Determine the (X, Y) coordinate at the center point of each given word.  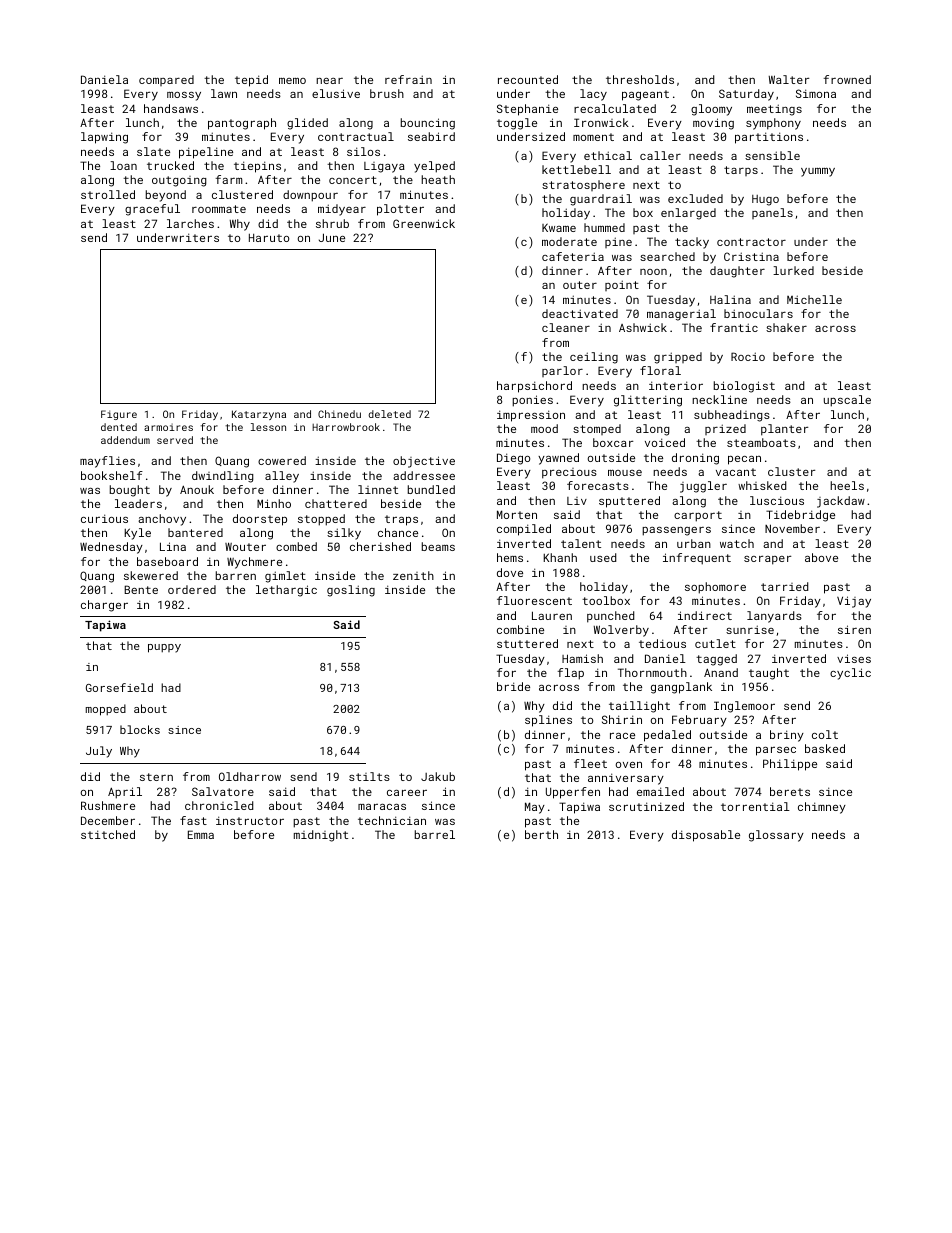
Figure (119, 415)
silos (363, 151)
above (821, 557)
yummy (818, 172)
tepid (251, 81)
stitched (108, 834)
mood (544, 428)
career (407, 793)
